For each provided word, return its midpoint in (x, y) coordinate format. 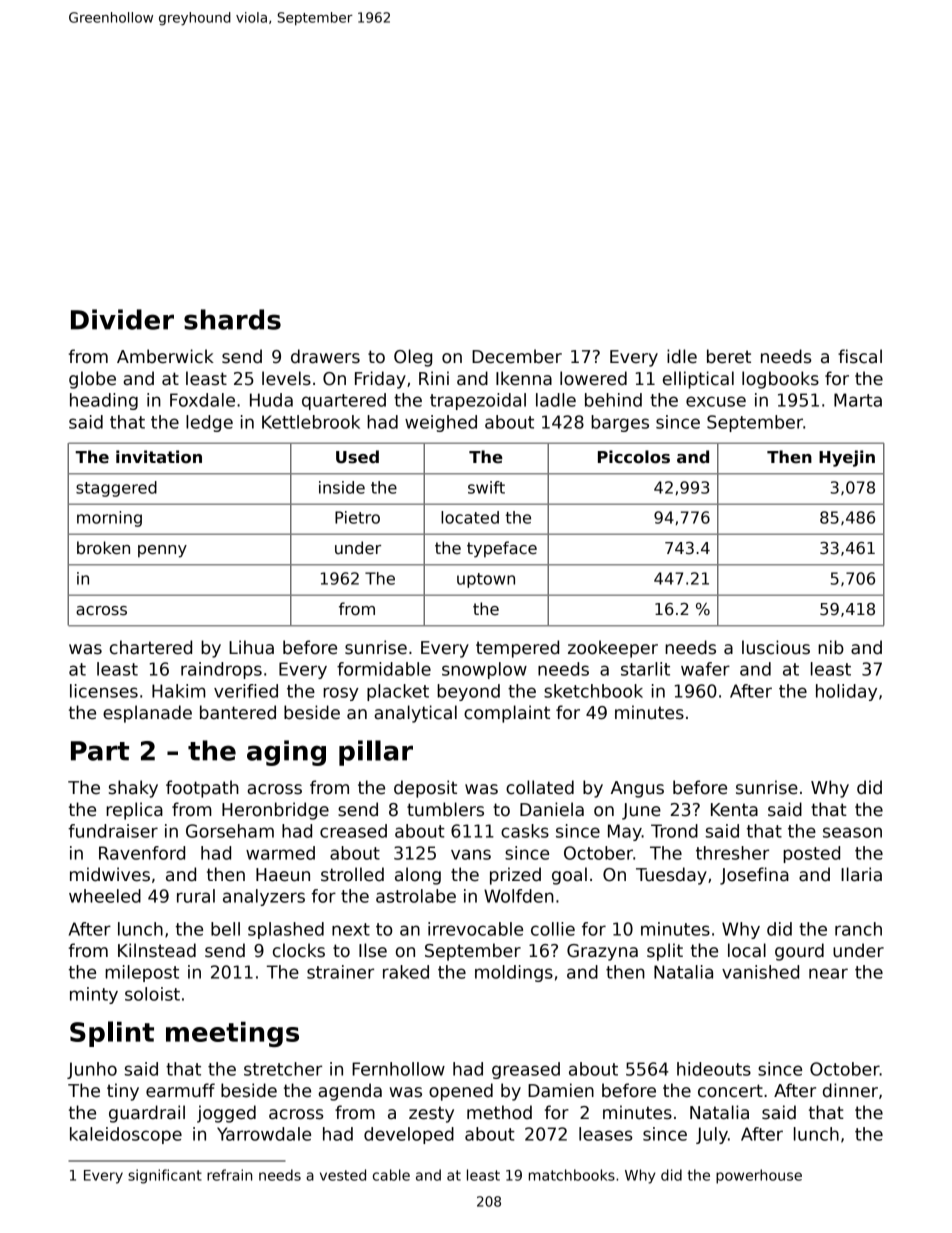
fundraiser (113, 831)
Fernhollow (398, 1069)
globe (92, 380)
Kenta (734, 810)
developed (409, 1135)
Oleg (413, 358)
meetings (232, 1034)
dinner (850, 1090)
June (641, 811)
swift (486, 487)
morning (109, 519)
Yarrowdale (264, 1134)
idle (682, 356)
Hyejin (847, 458)
